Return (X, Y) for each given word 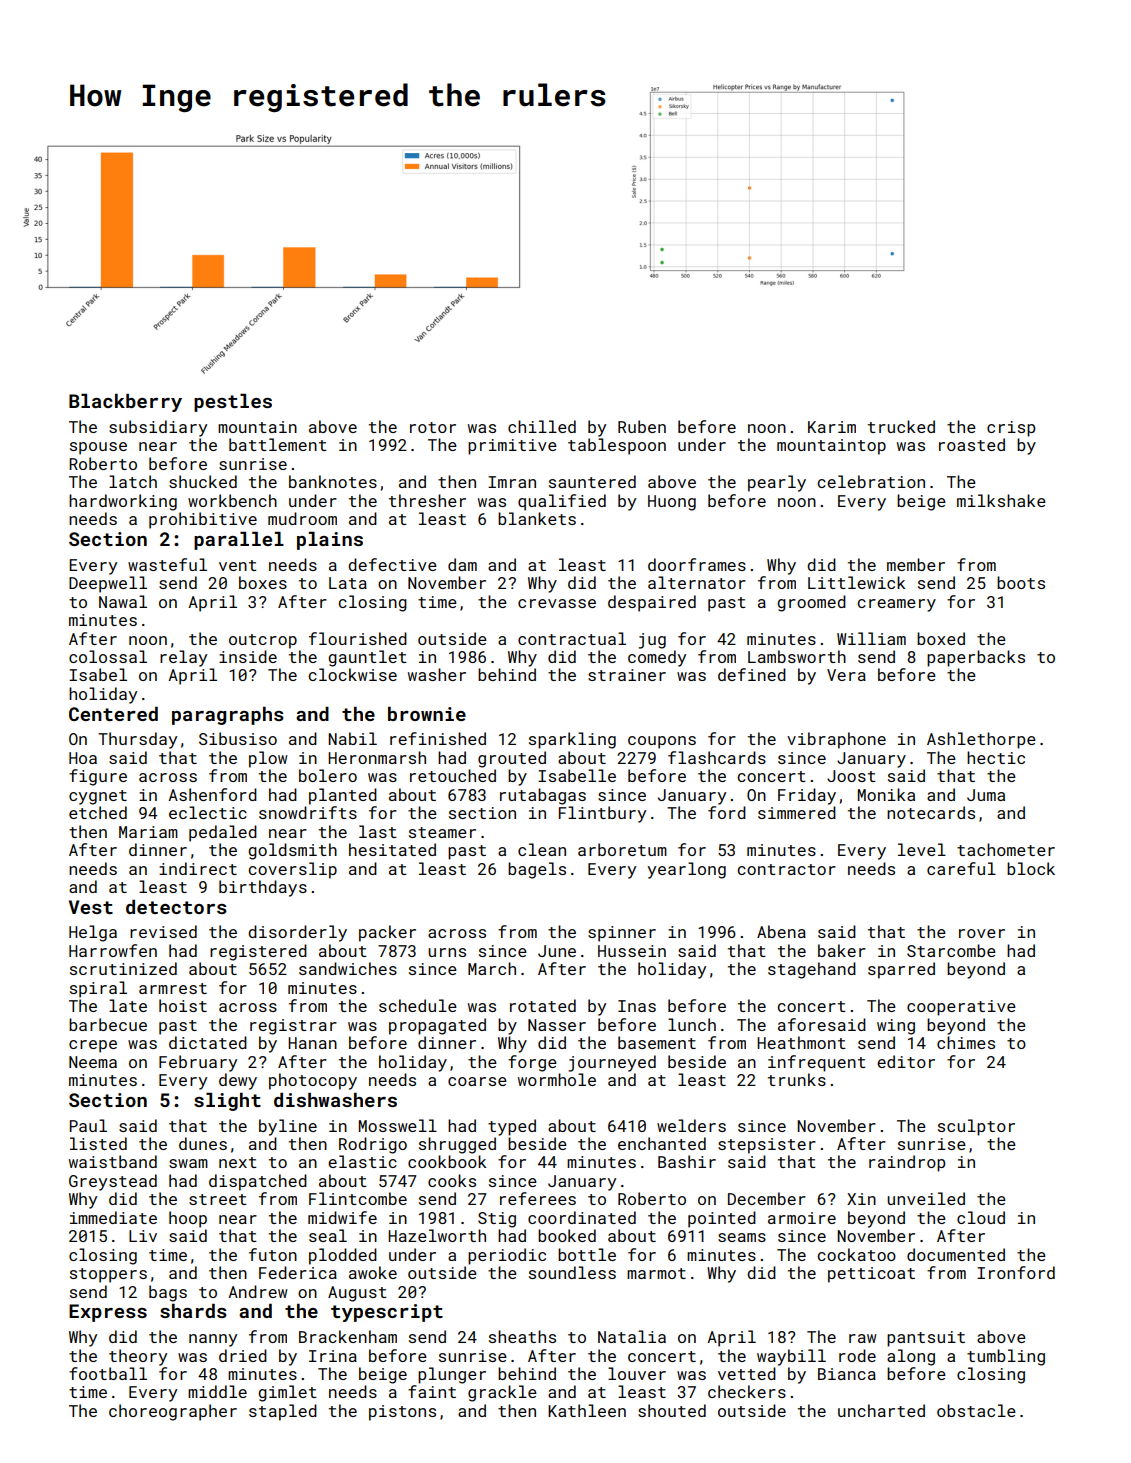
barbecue (108, 1024)
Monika (886, 794)
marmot (656, 1273)
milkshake (1001, 500)
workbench (232, 500)
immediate (113, 1217)
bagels (537, 870)
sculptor (976, 1127)
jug (652, 641)
